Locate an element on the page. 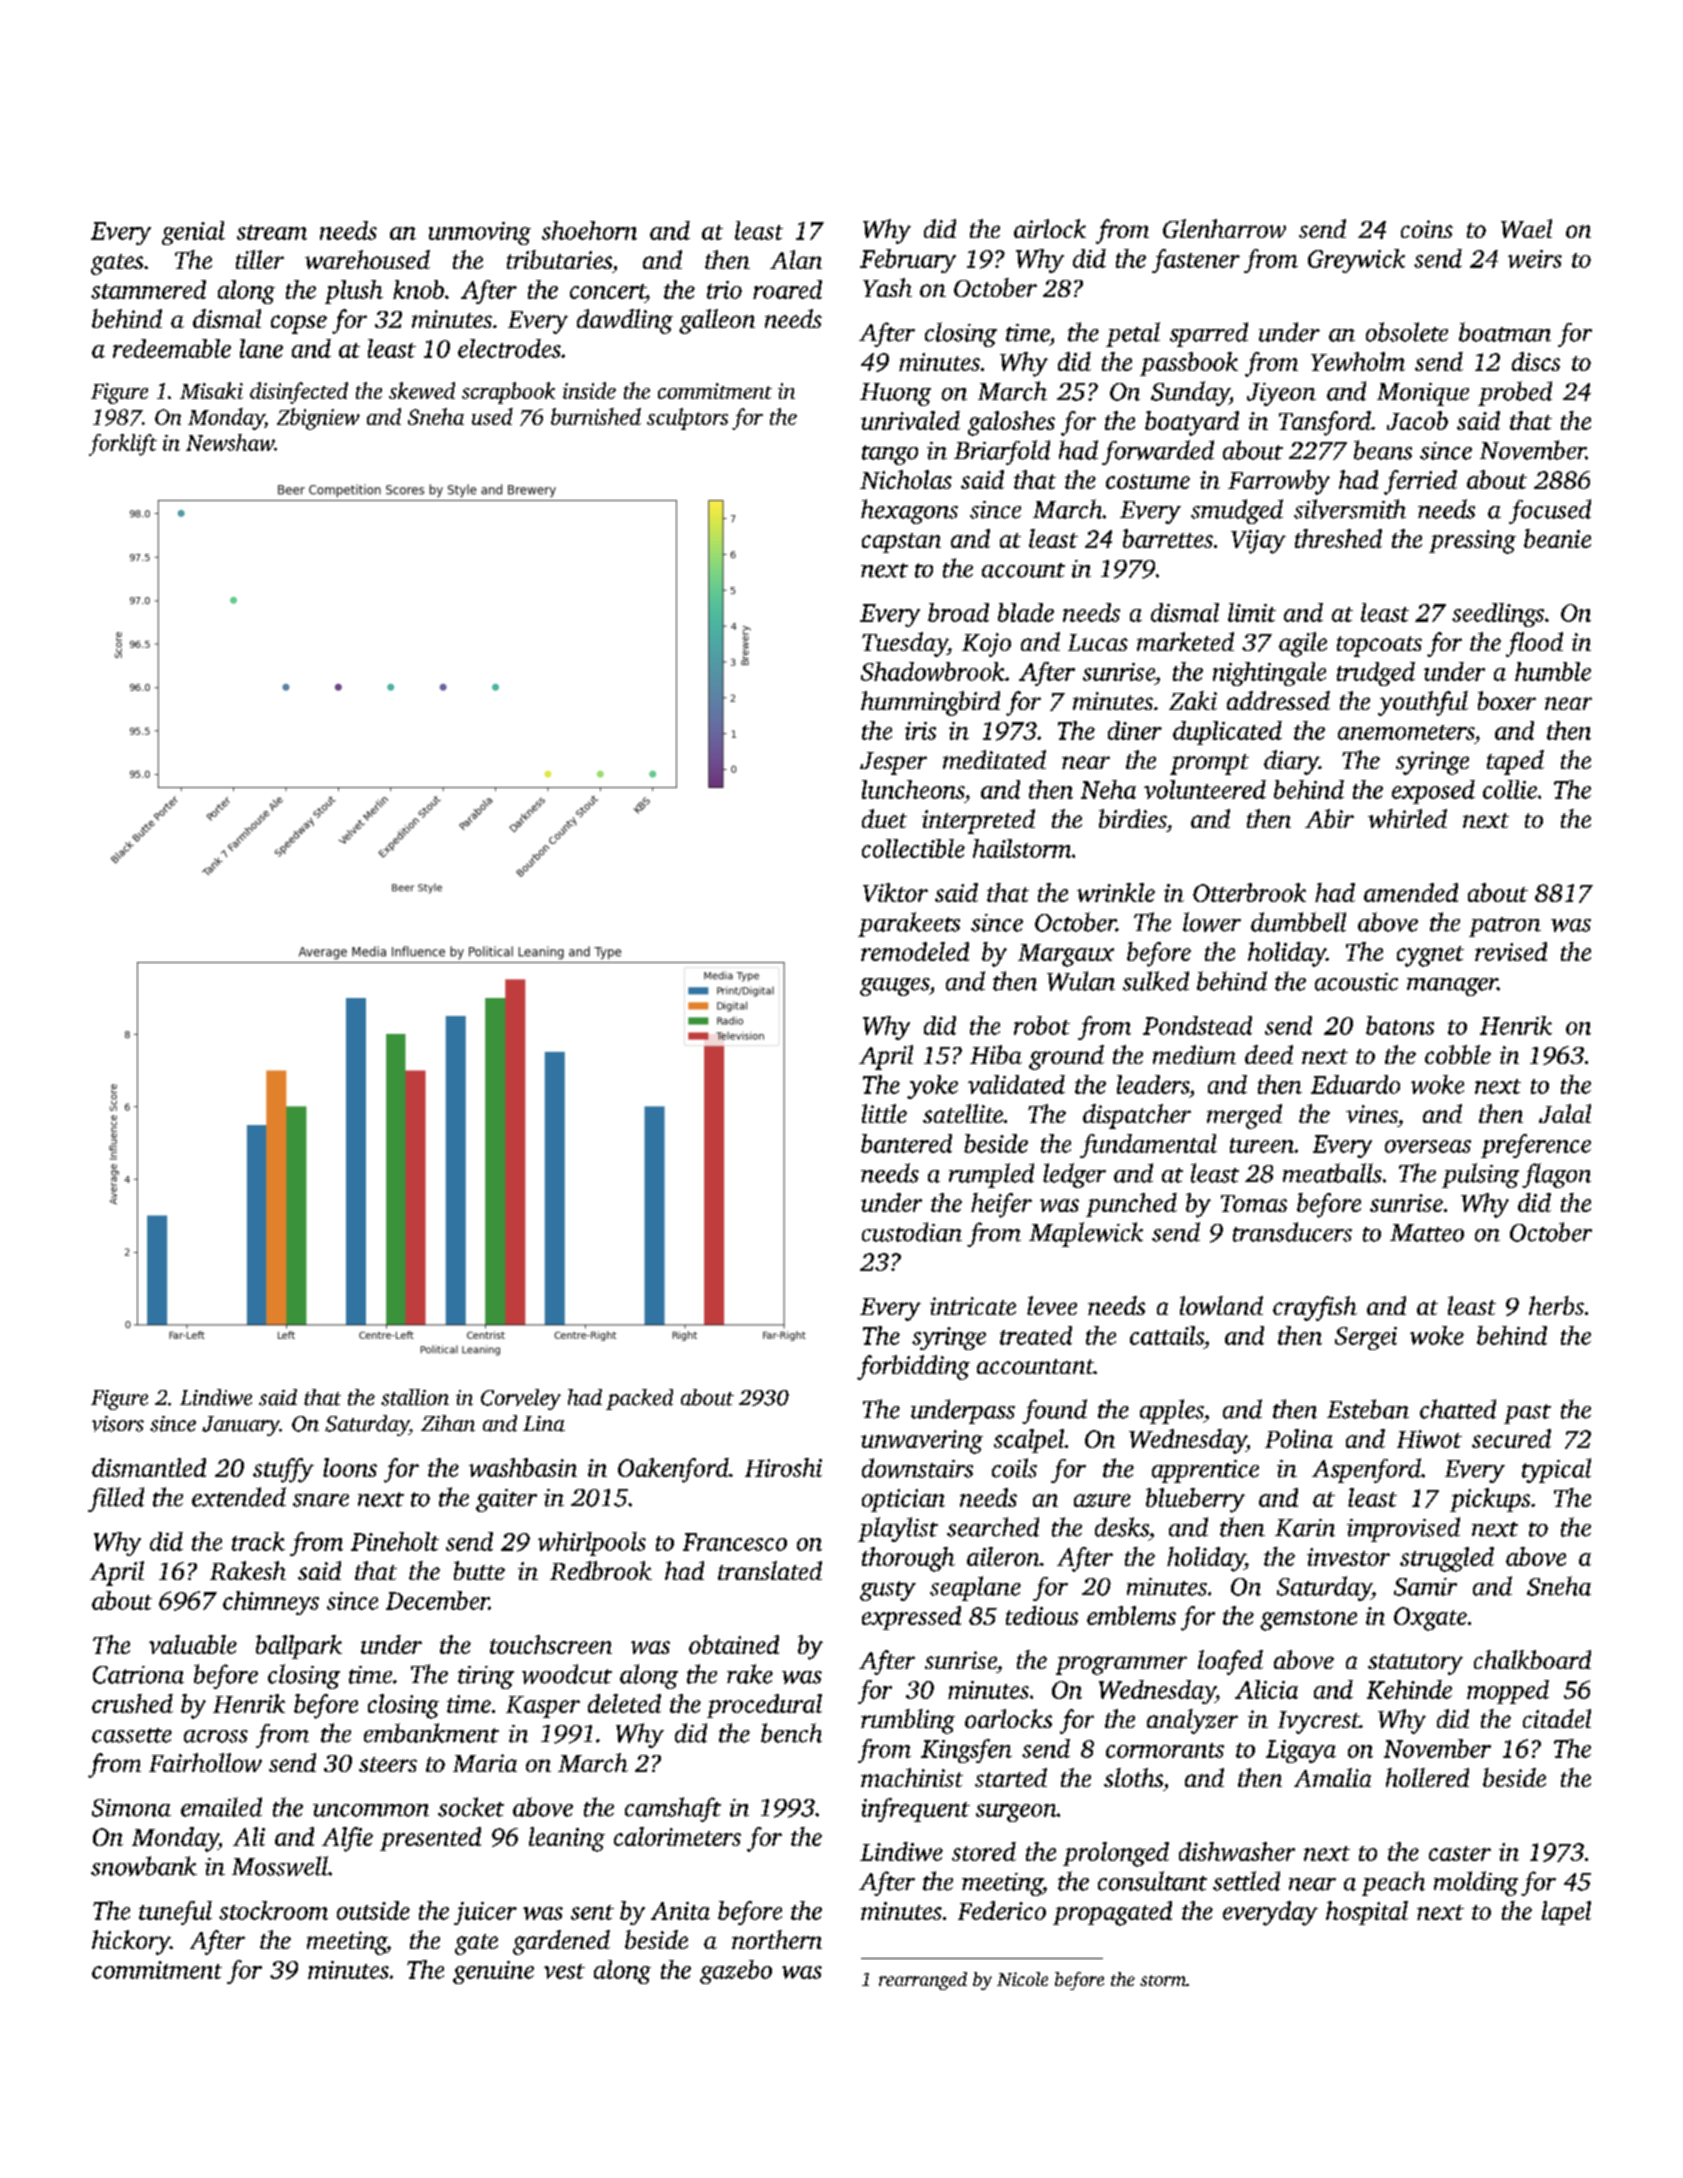  Redbrook is located at coordinates (601, 1570).
